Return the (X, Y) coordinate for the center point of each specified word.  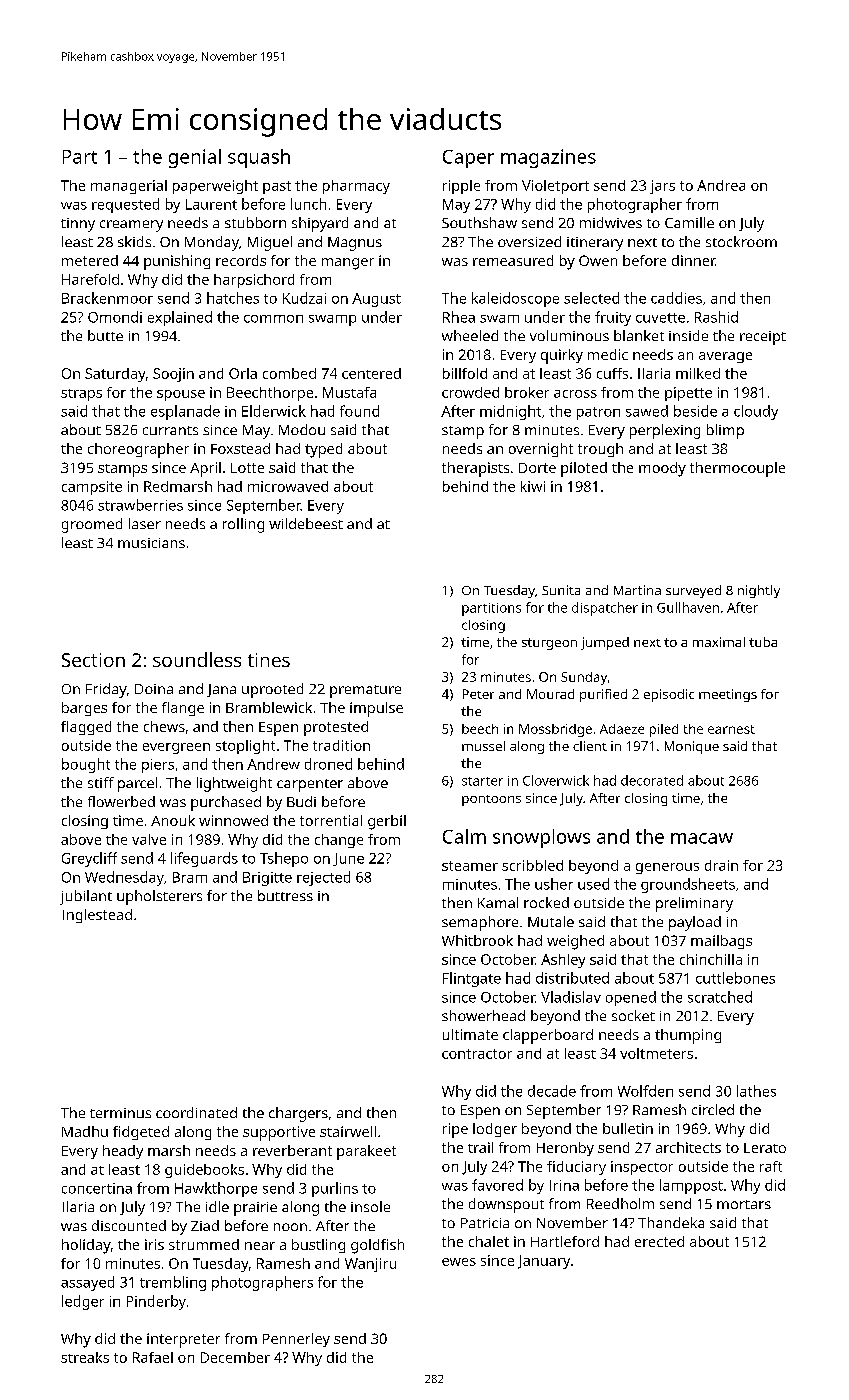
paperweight (215, 187)
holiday (86, 1246)
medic (608, 354)
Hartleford (565, 1241)
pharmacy (356, 187)
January (544, 1262)
